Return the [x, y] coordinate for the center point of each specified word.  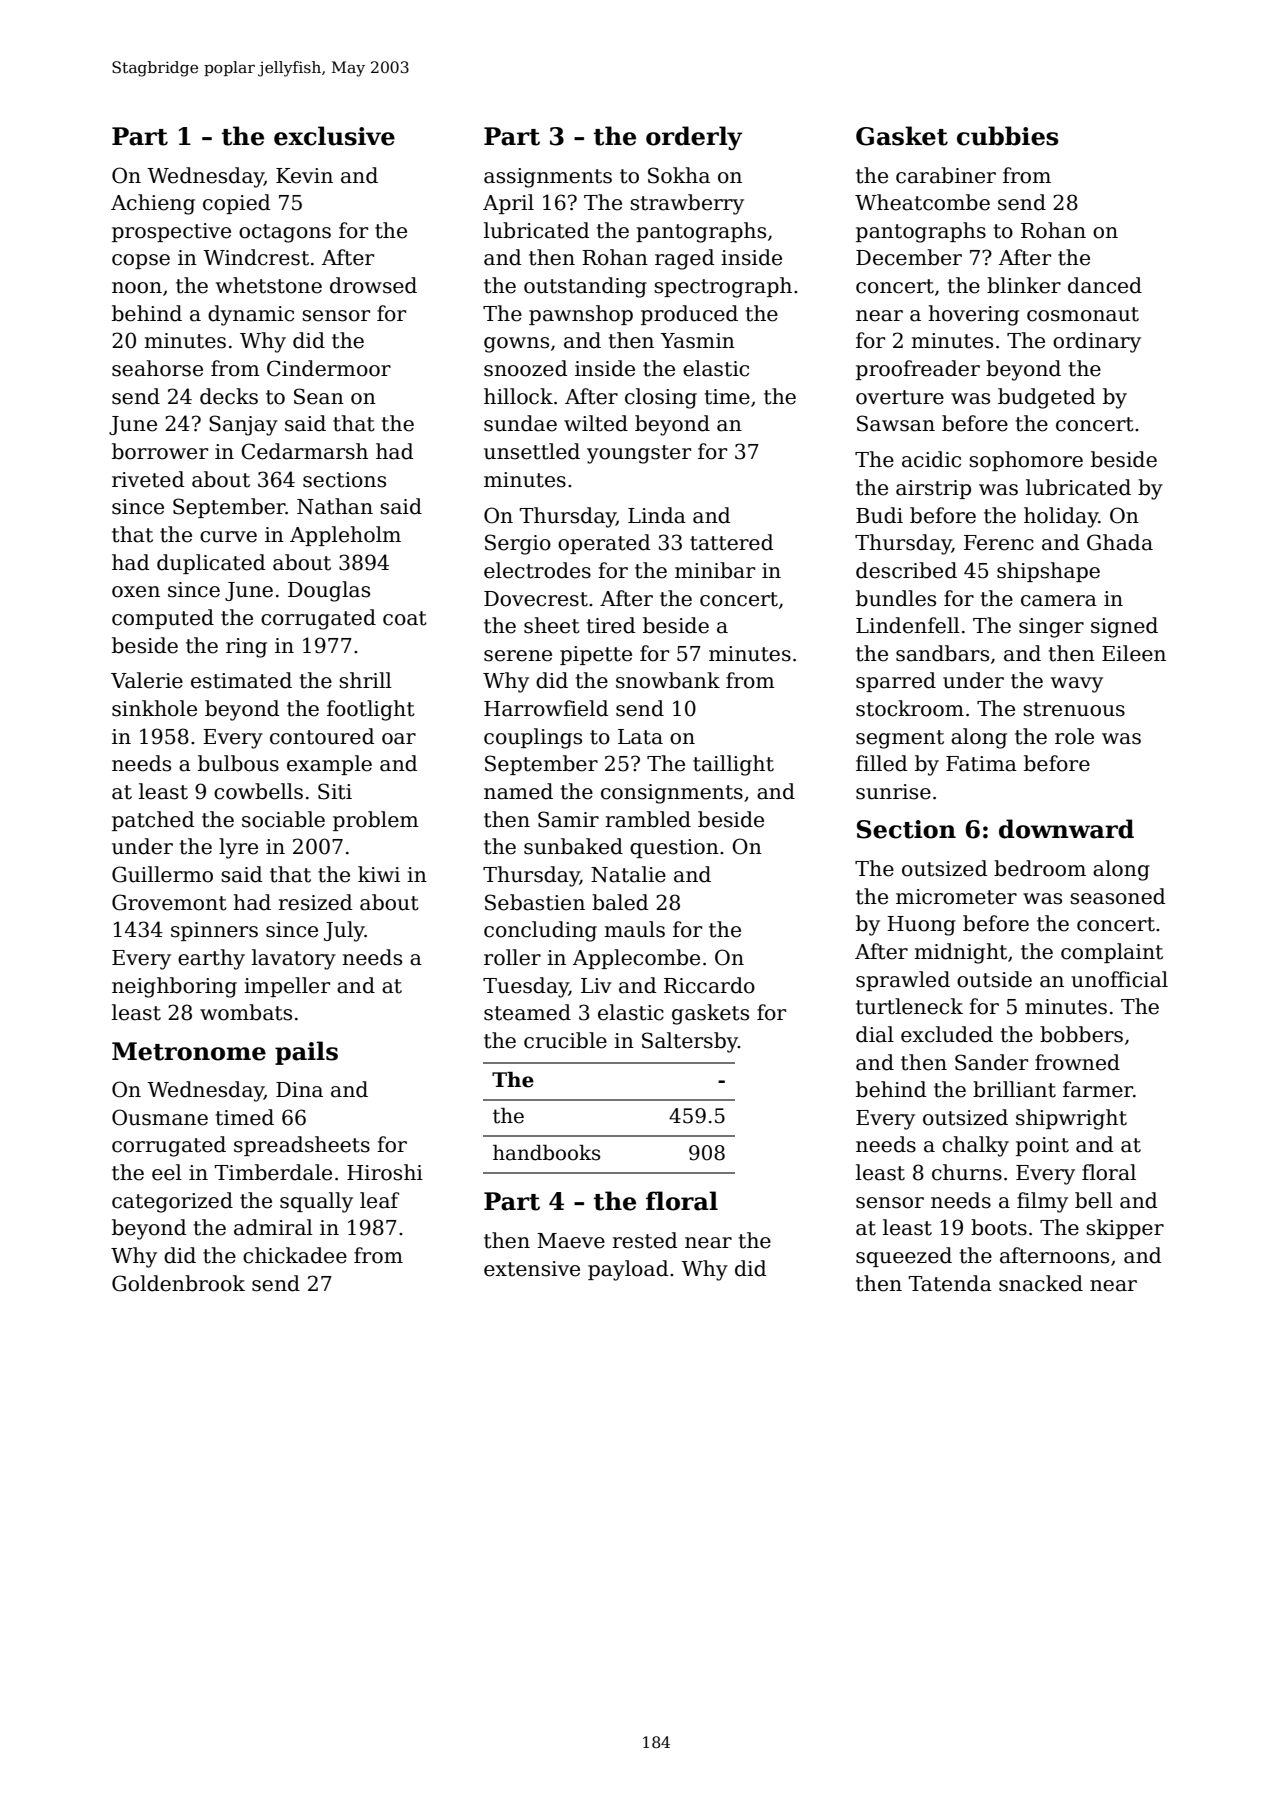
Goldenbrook [178, 1283]
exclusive [334, 136]
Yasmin [697, 341]
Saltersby [690, 1042]
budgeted [1047, 398]
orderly [694, 138]
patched [153, 821]
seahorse [157, 368]
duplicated [211, 564]
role [1074, 736]
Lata [640, 737]
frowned [1077, 1062]
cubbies [1008, 136]
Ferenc [999, 543]
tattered [732, 542]
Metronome [189, 1051]
